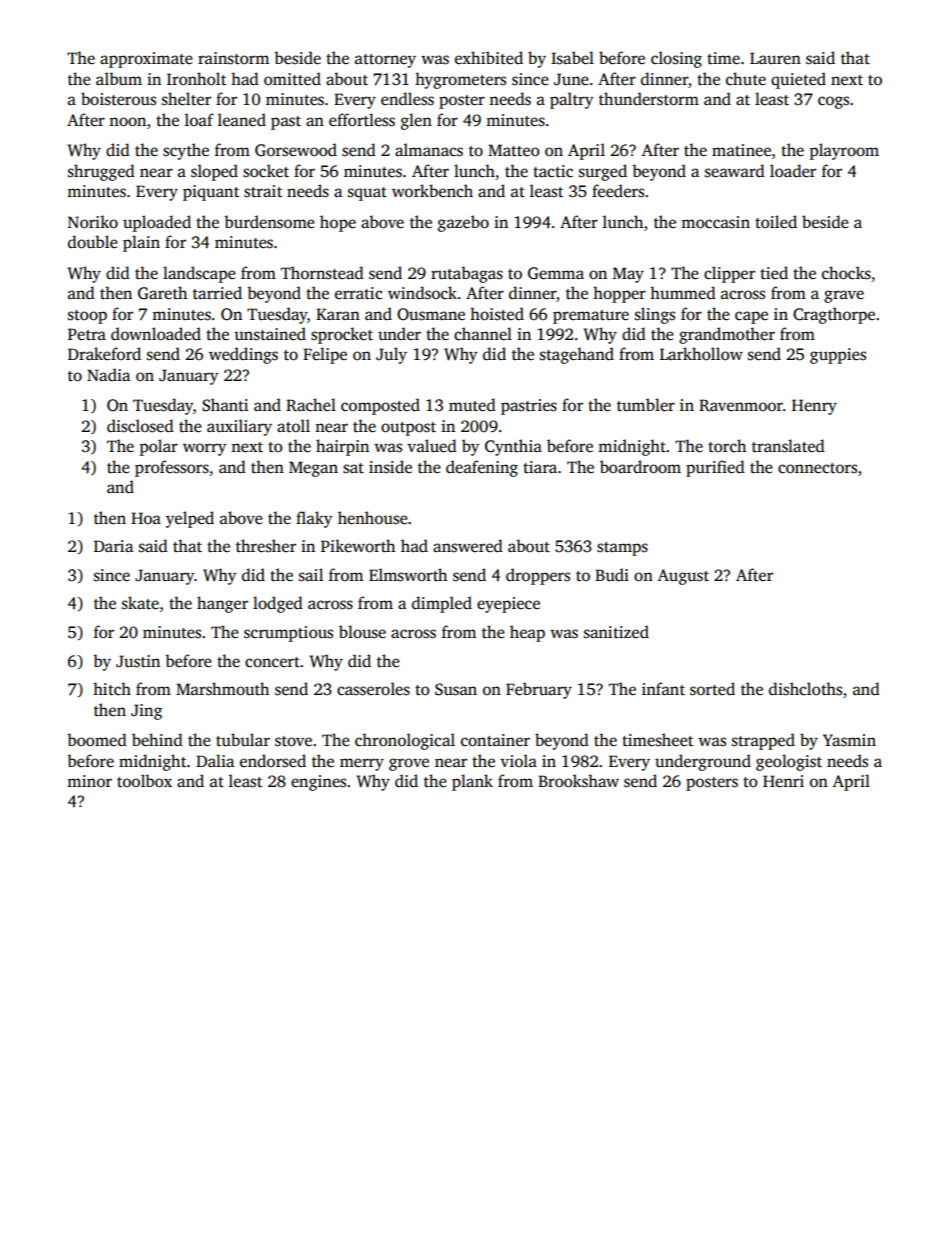  I want to click on loaf, so click(199, 119).
